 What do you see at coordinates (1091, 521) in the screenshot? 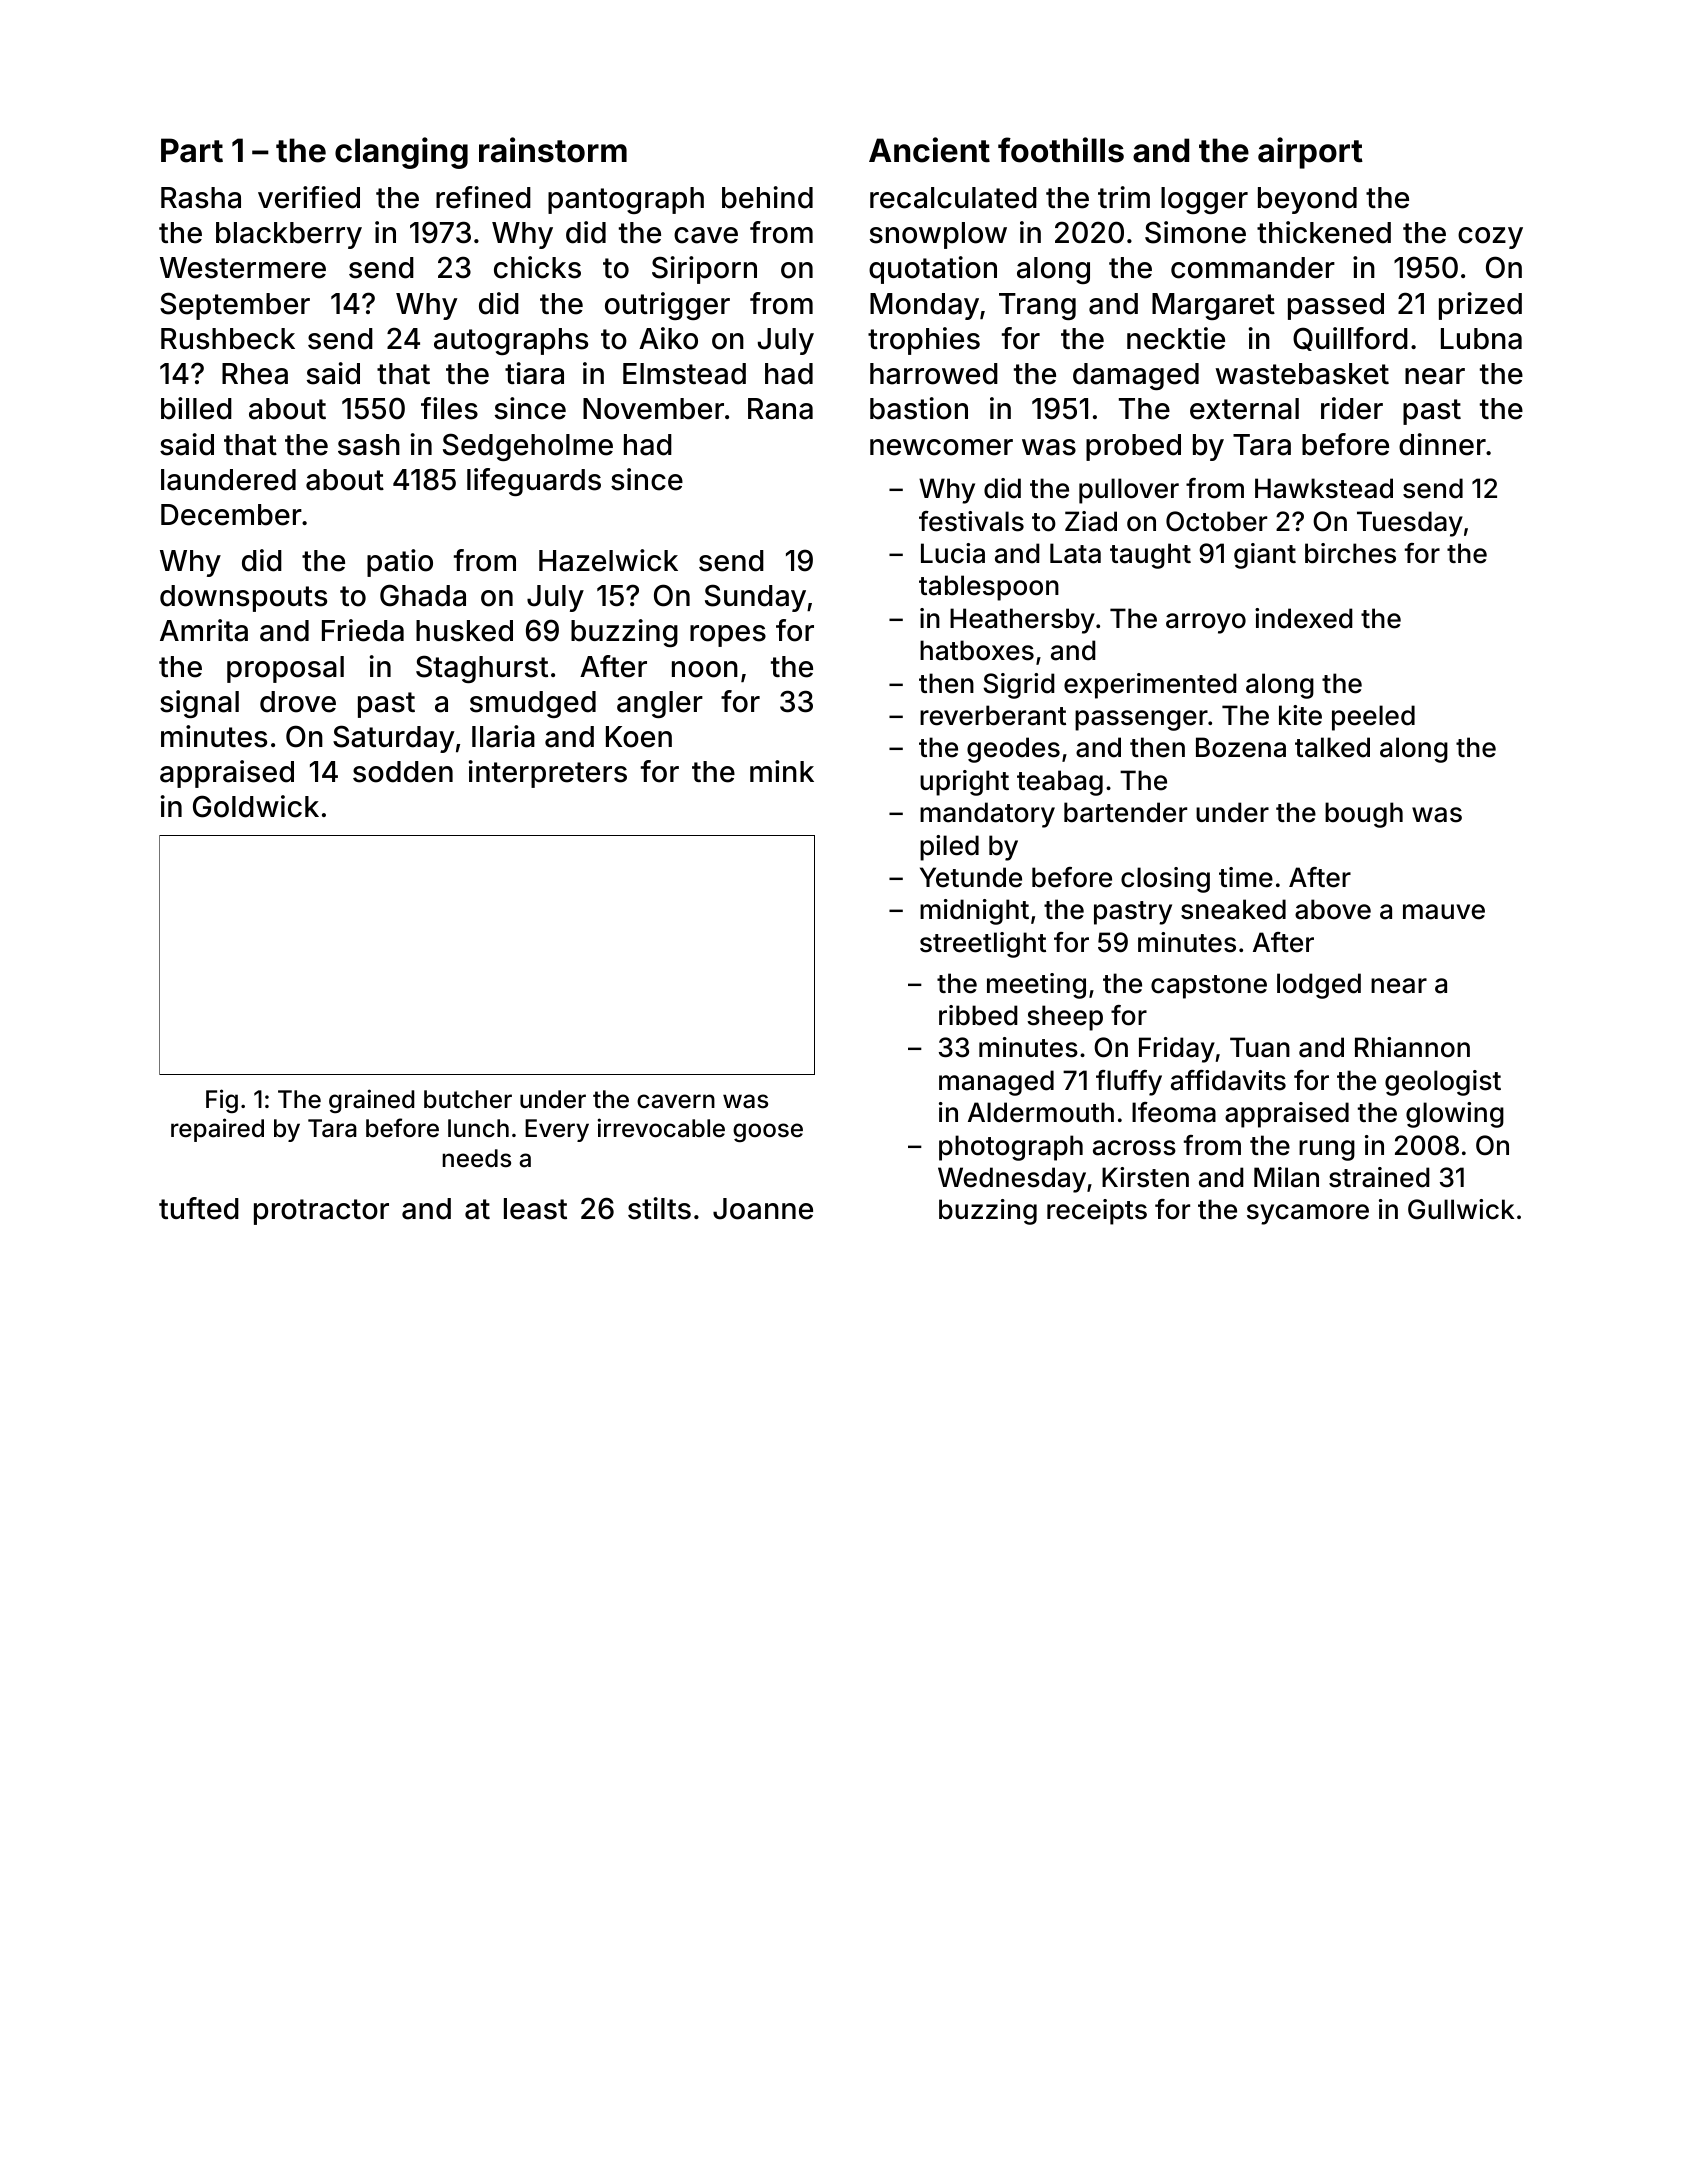
I see `Ziad` at bounding box center [1091, 521].
